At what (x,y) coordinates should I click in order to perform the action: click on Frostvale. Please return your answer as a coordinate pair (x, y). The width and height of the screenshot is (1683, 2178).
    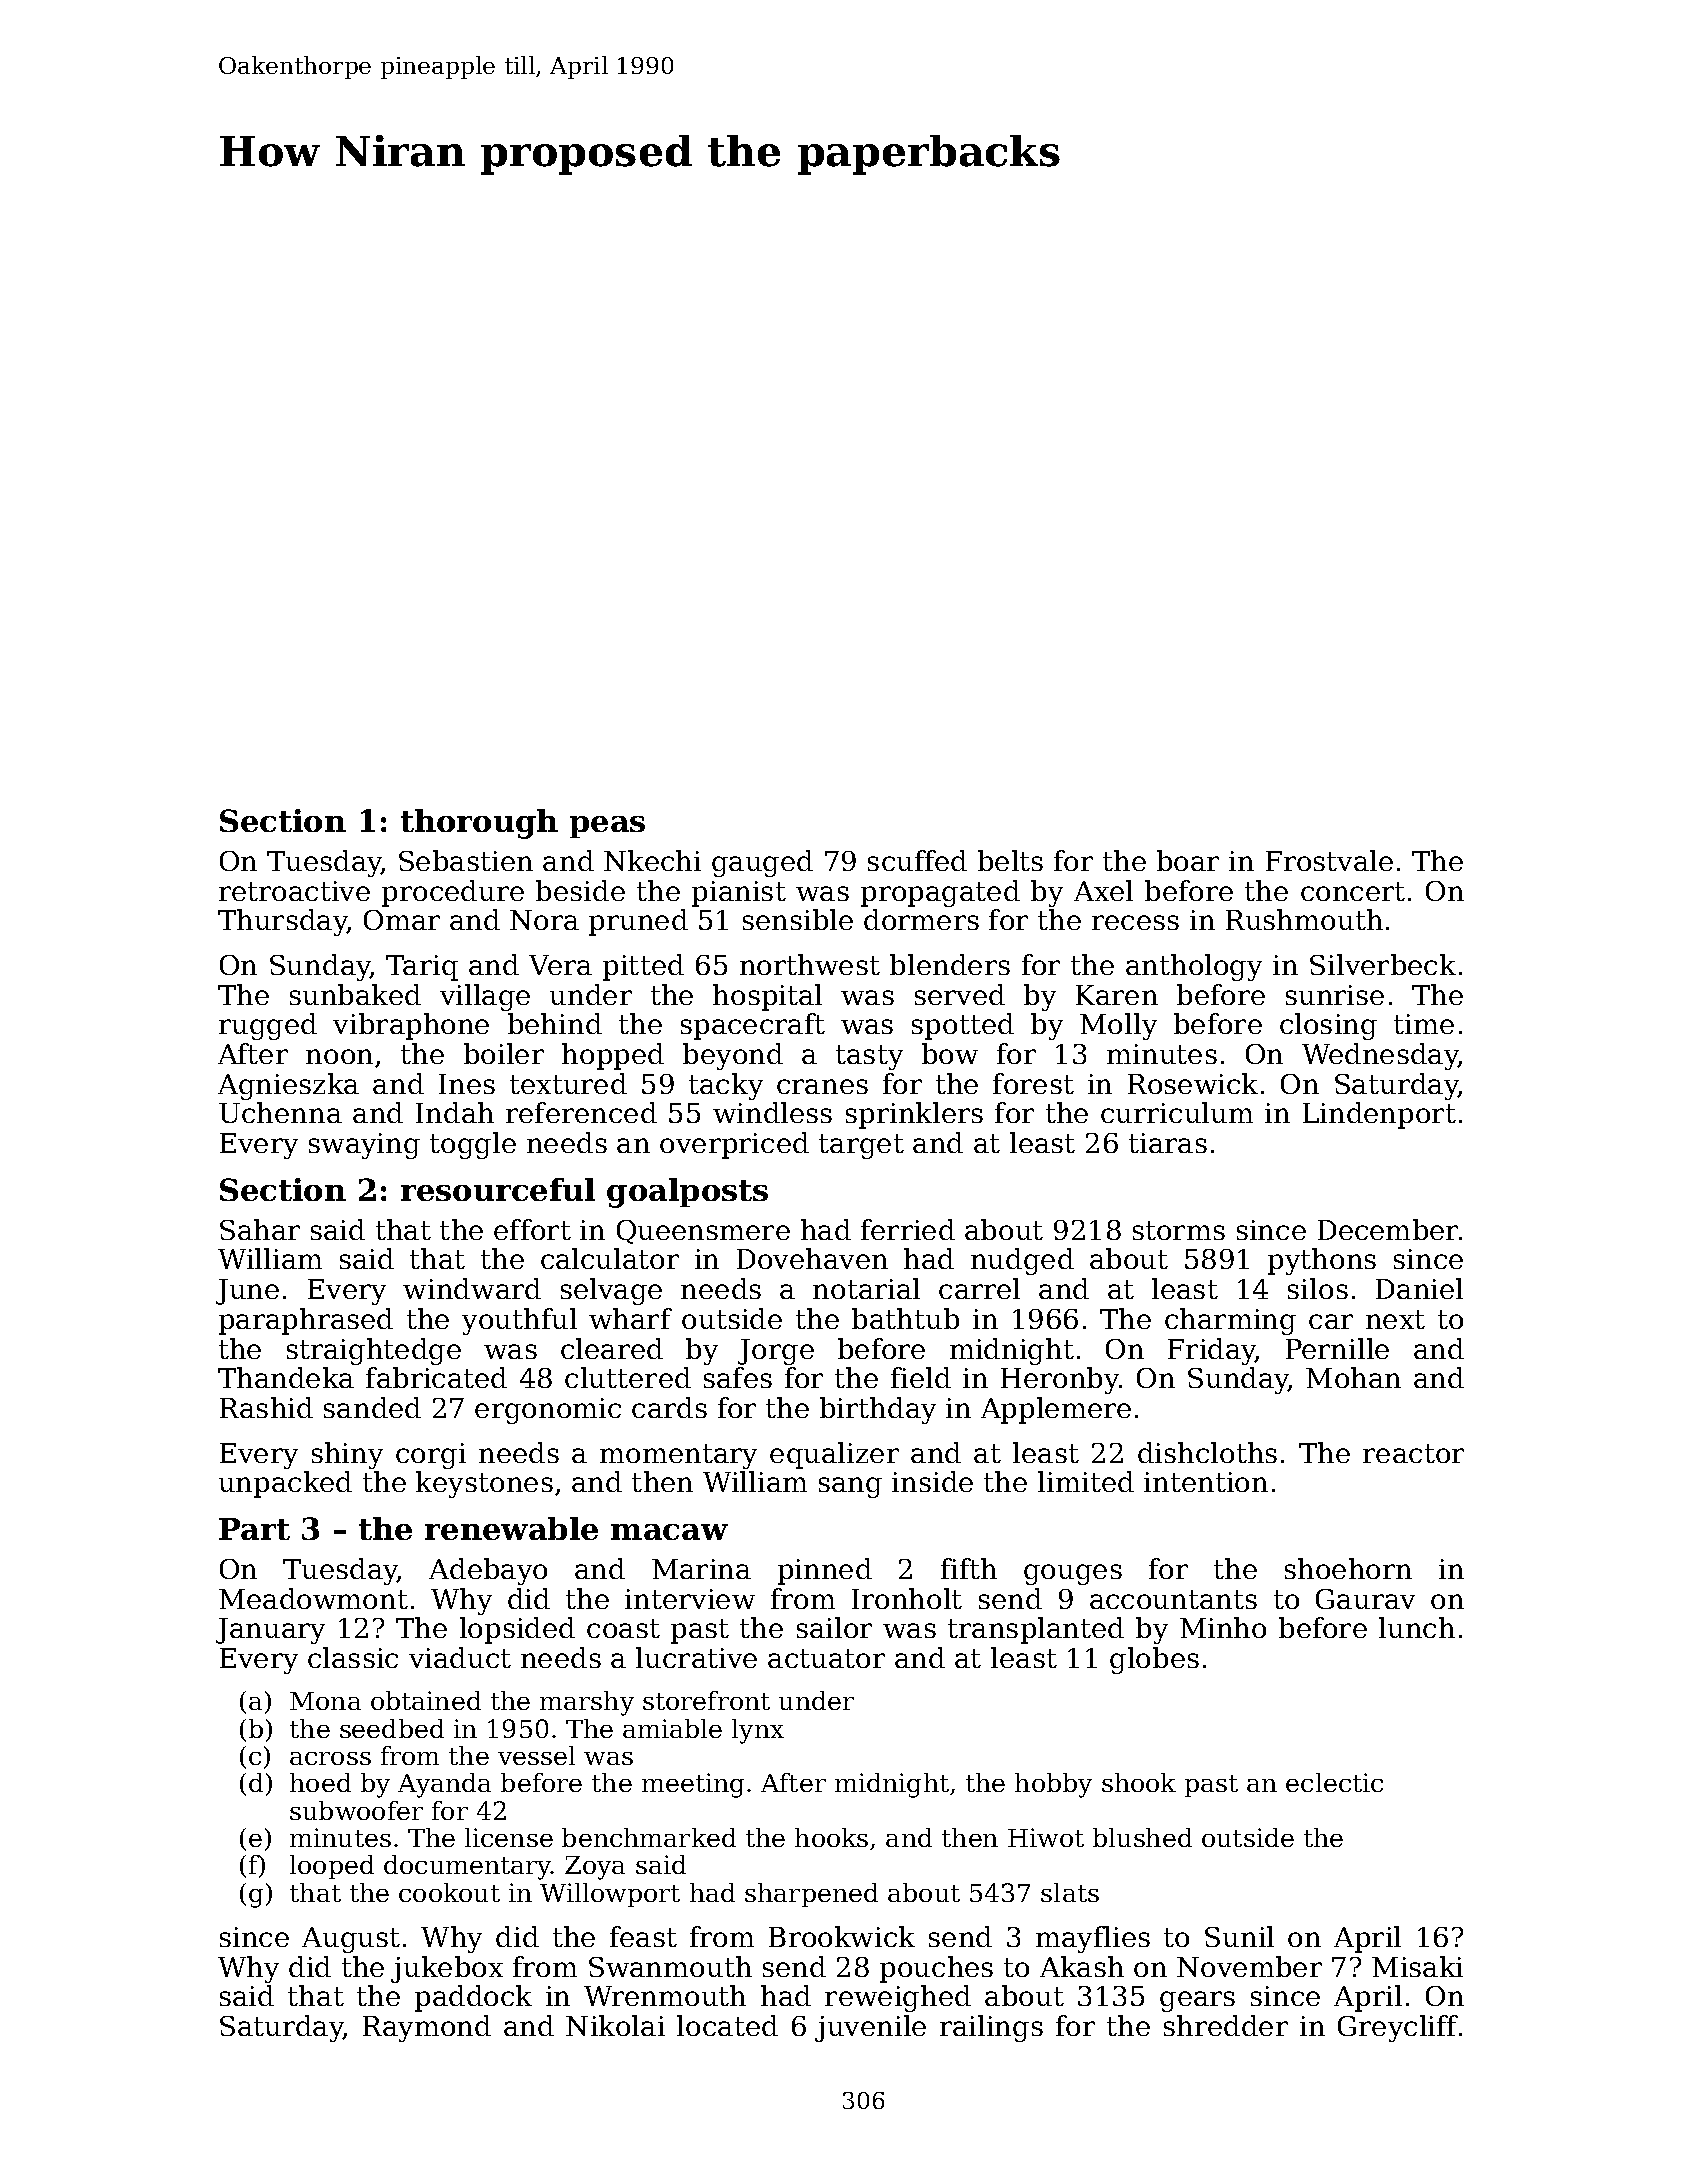
    Looking at the image, I should click on (1329, 860).
